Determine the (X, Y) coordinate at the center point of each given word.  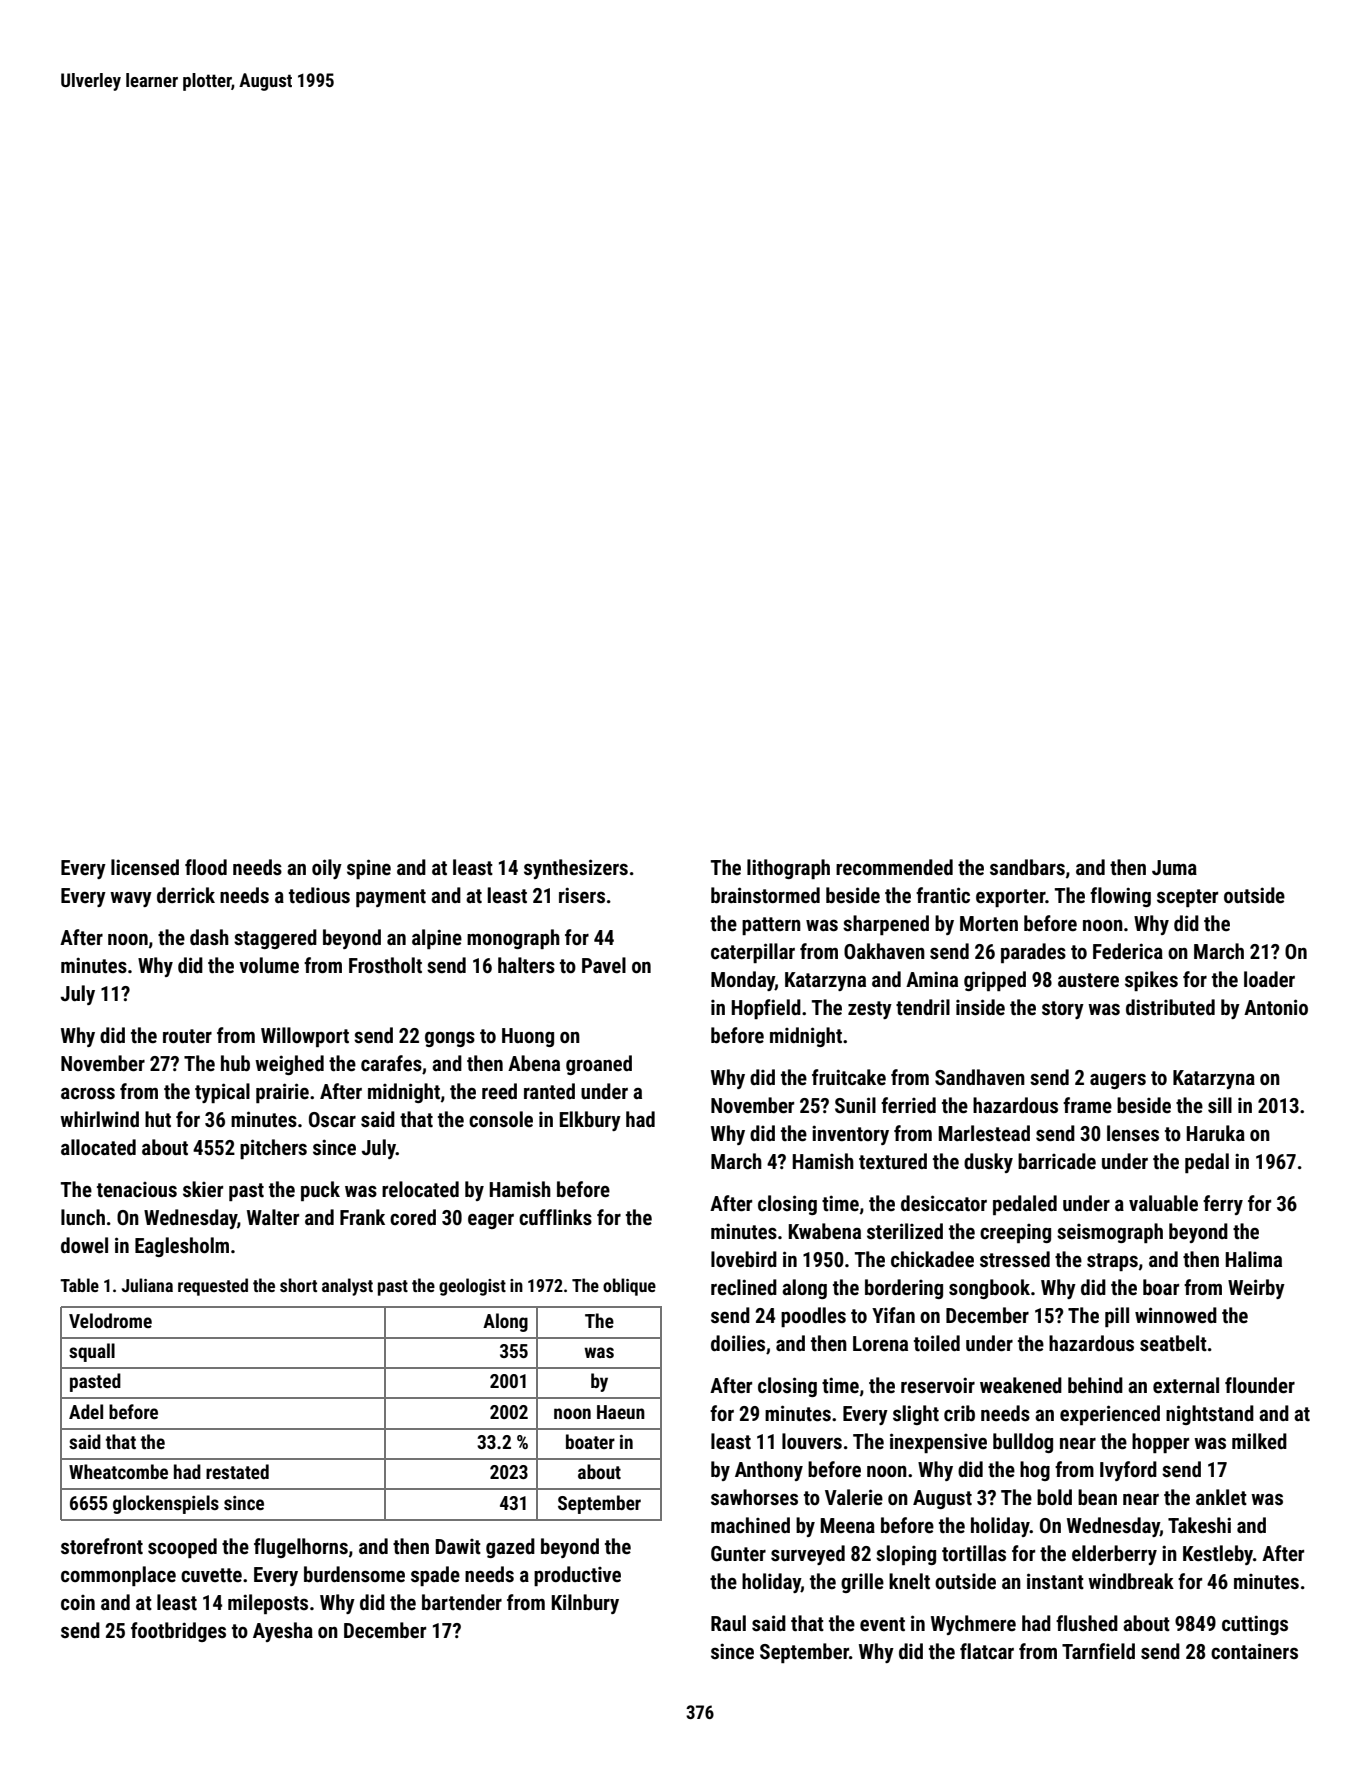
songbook (989, 1289)
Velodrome (110, 1320)
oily (327, 869)
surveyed (808, 1555)
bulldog (1023, 1443)
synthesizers (576, 869)
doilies (738, 1343)
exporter (1011, 898)
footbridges (178, 1632)
